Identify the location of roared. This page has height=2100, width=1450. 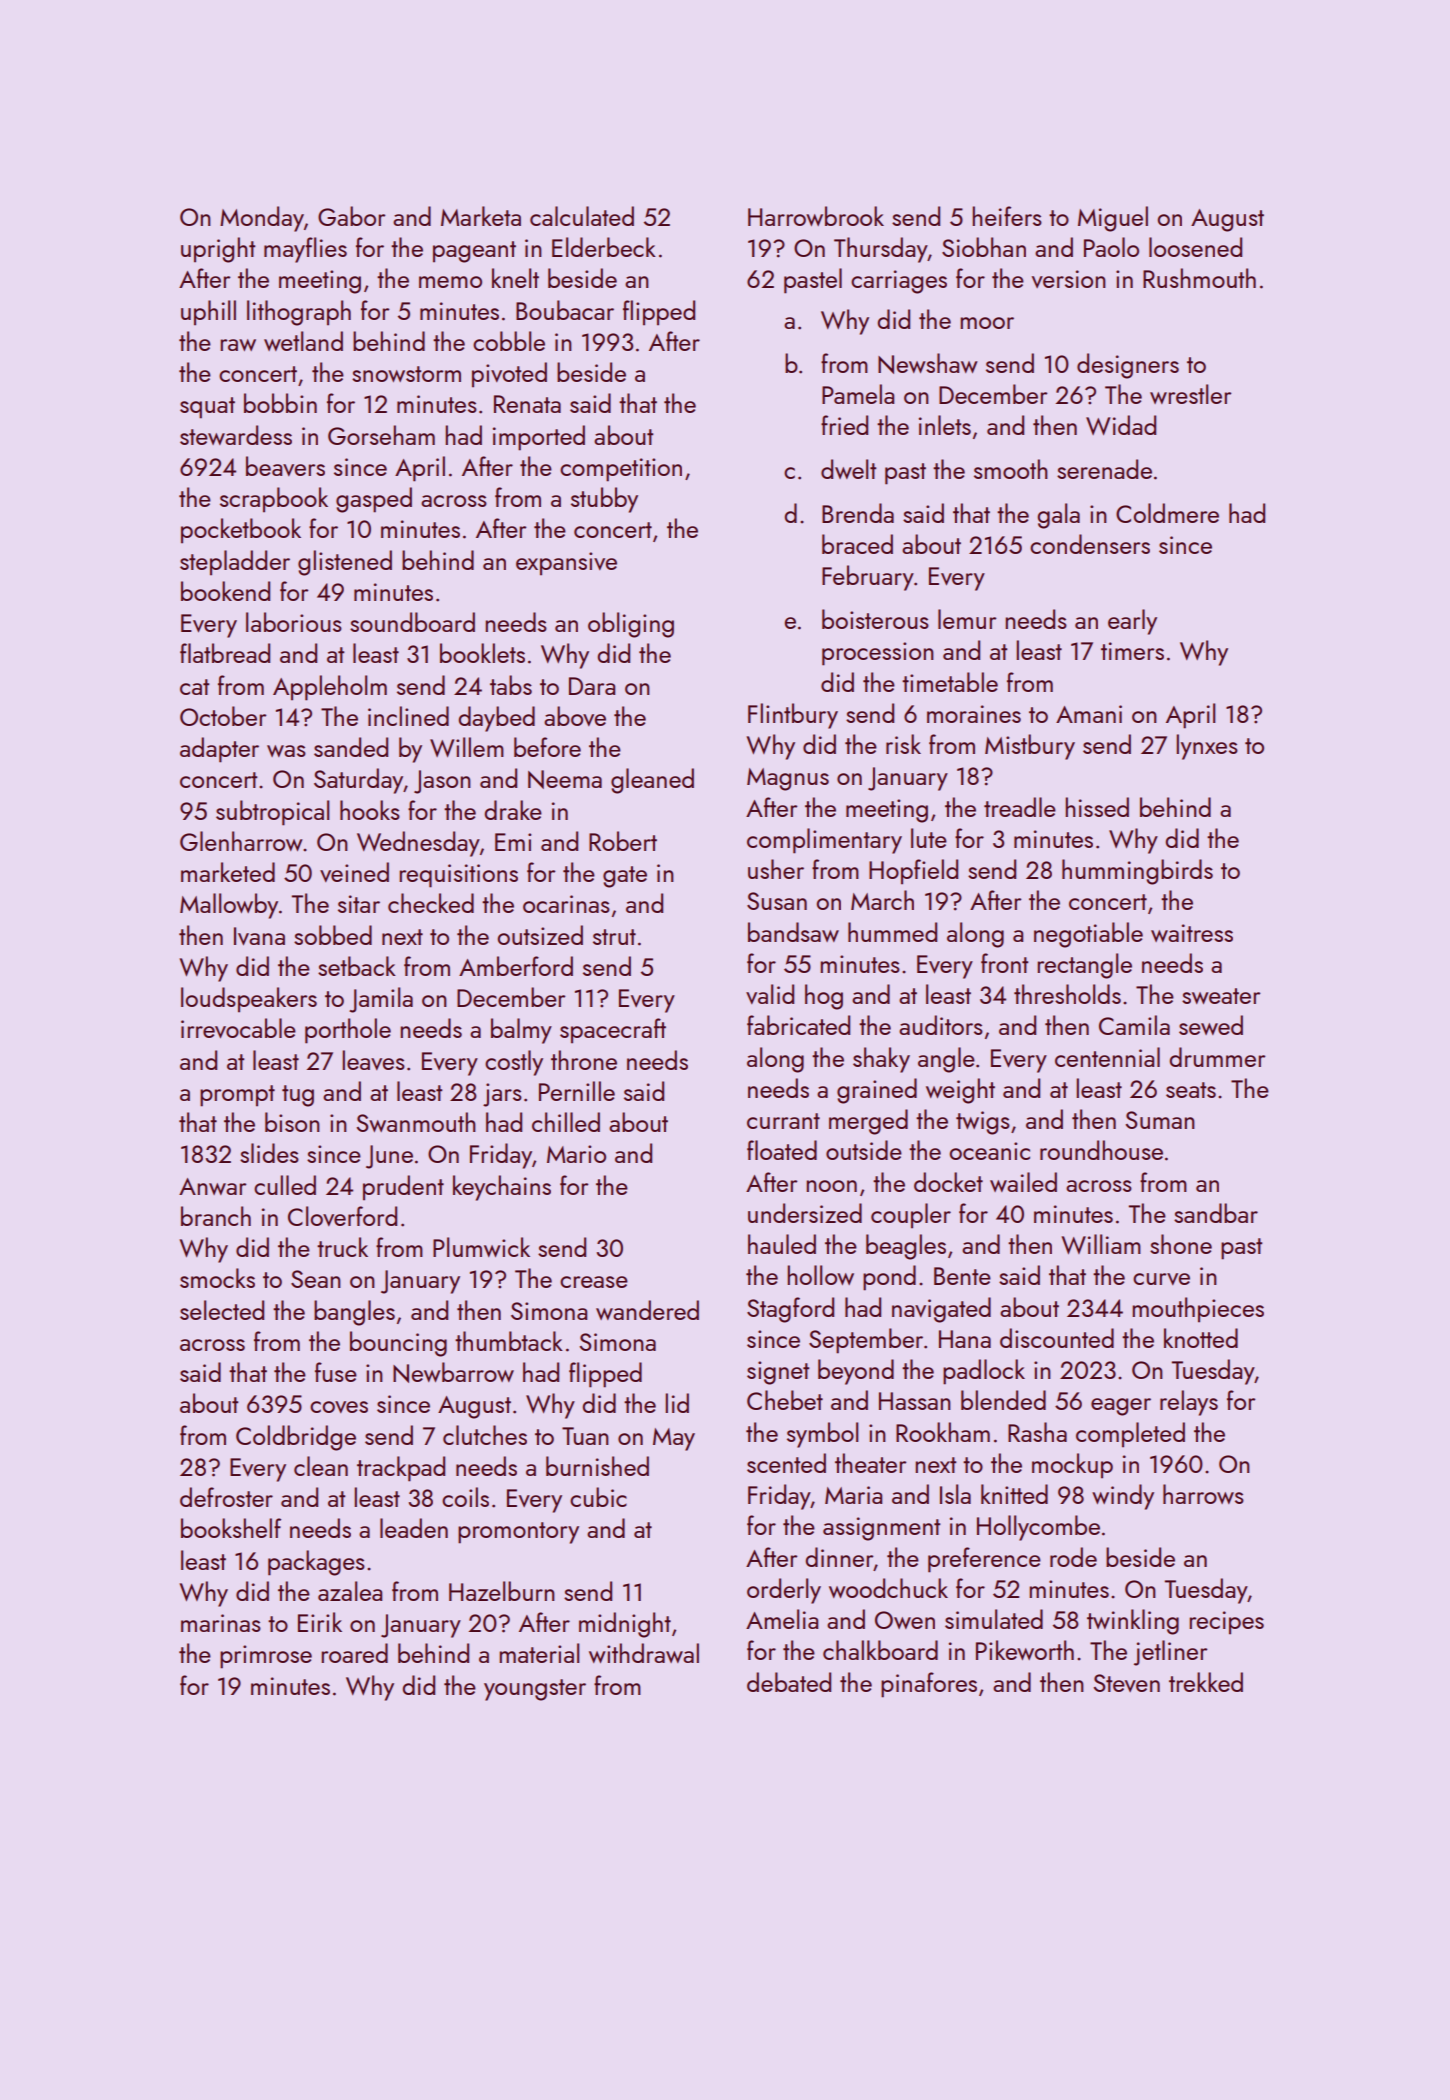
(354, 1653).
